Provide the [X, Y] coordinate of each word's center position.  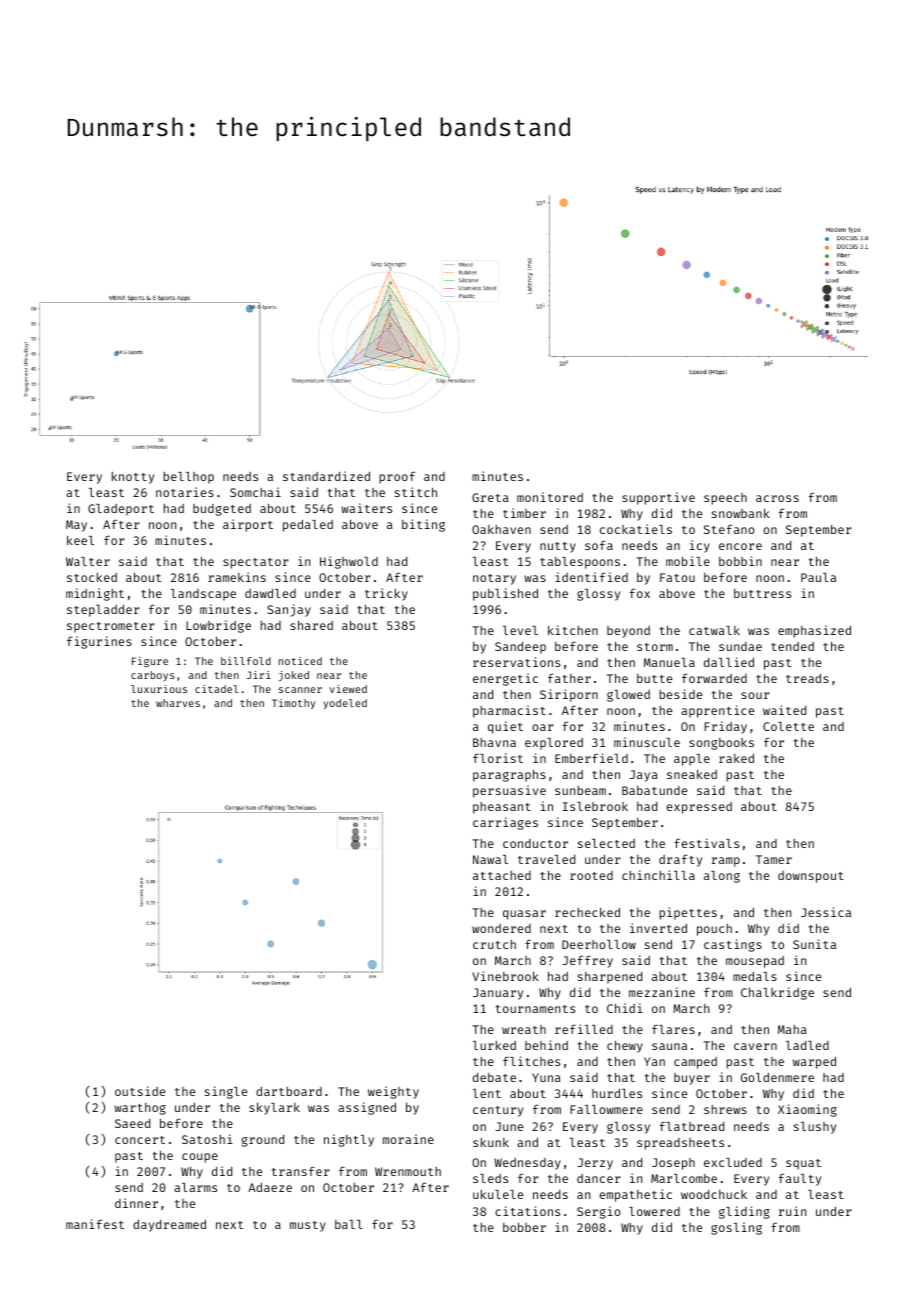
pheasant [502, 808]
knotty [133, 478]
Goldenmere [777, 1077]
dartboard [289, 1091]
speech [725, 499]
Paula [818, 577]
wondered [501, 928]
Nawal [490, 859]
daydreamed [169, 1226]
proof [397, 477]
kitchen [573, 630]
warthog [140, 1109]
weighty [393, 1092]
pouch [714, 930]
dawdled [270, 593]
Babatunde [654, 790]
